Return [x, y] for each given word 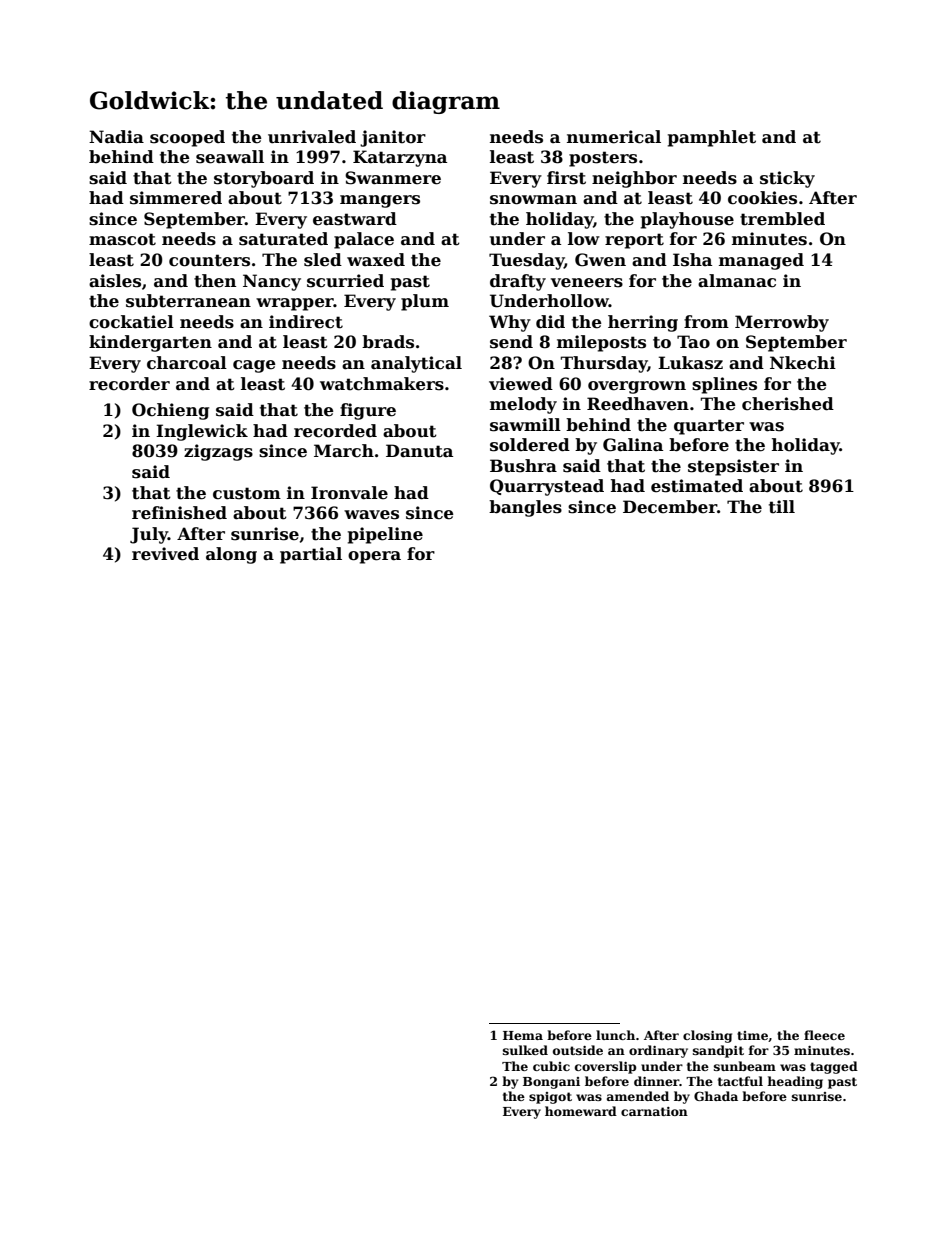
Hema [523, 1035]
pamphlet [712, 138]
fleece [824, 1035]
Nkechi [803, 363]
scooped [187, 138]
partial [311, 555]
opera [374, 557]
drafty [518, 282]
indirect [306, 322]
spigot [550, 1098]
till [782, 507]
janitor [393, 138]
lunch [615, 1035]
